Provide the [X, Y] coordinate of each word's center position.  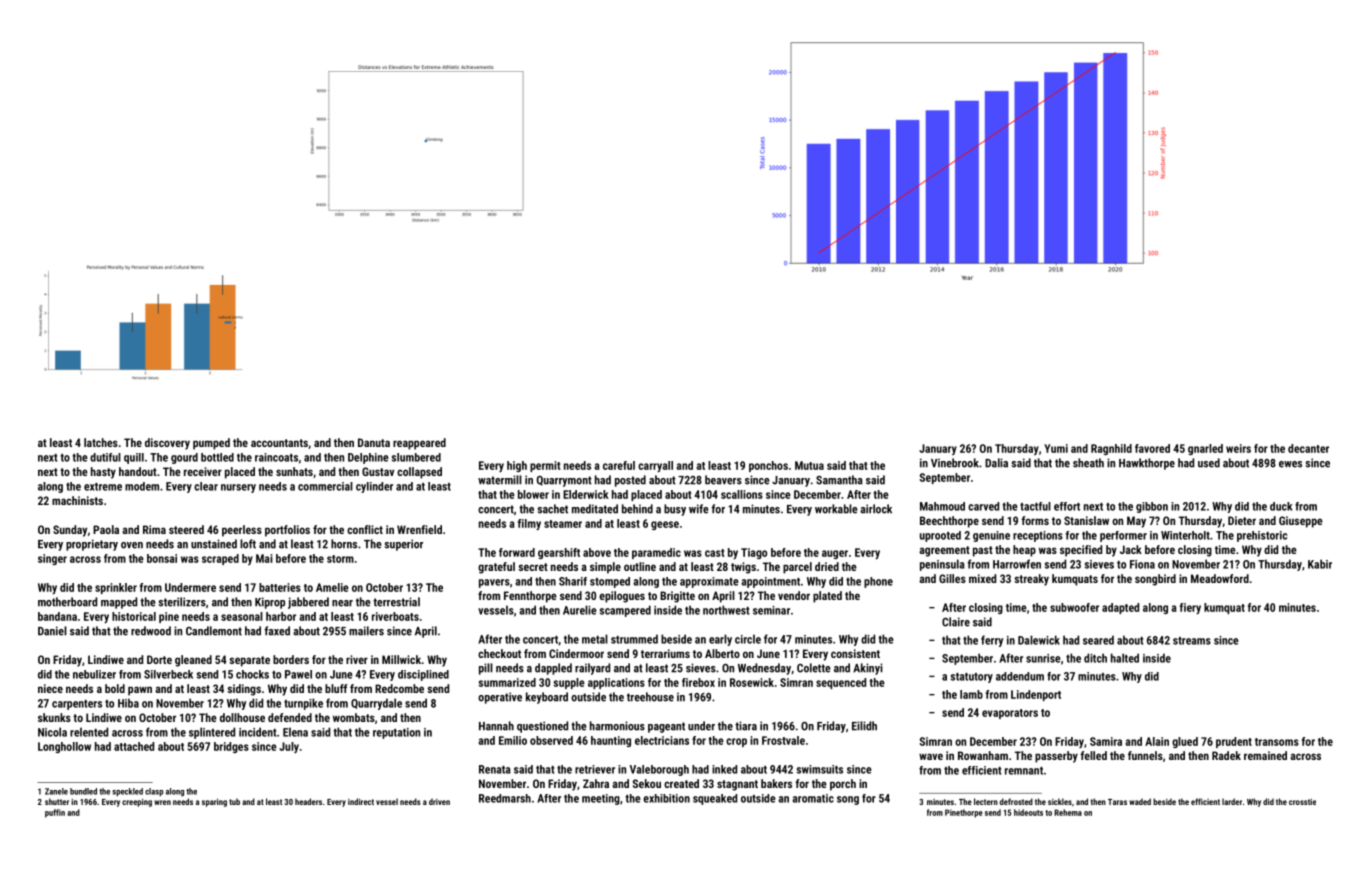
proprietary [92, 545]
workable [836, 509]
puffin [55, 813]
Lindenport [1036, 695]
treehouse [650, 697]
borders [291, 659]
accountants [279, 443]
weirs [1238, 448]
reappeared [419, 444]
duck [1281, 506]
